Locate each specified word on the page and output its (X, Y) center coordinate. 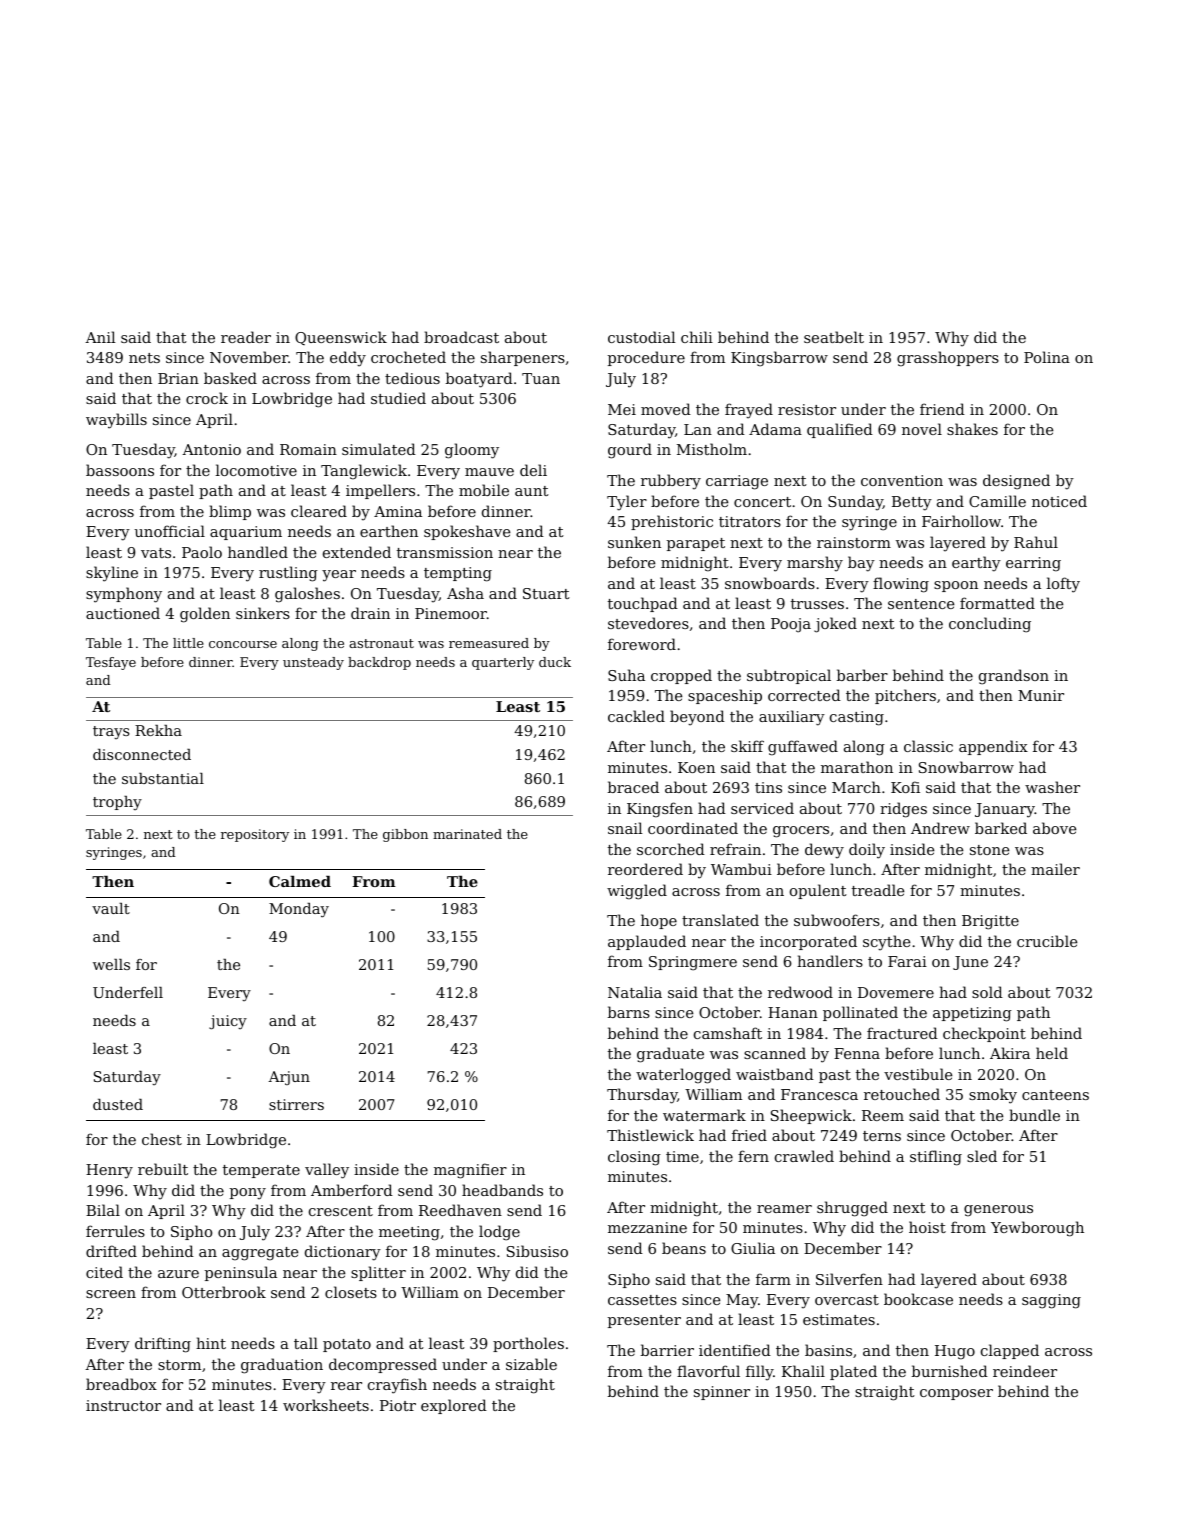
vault (111, 908)
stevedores (648, 623)
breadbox (121, 1384)
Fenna (857, 1053)
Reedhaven (460, 1210)
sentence (921, 604)
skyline (112, 574)
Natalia (635, 992)
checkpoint (984, 1034)
